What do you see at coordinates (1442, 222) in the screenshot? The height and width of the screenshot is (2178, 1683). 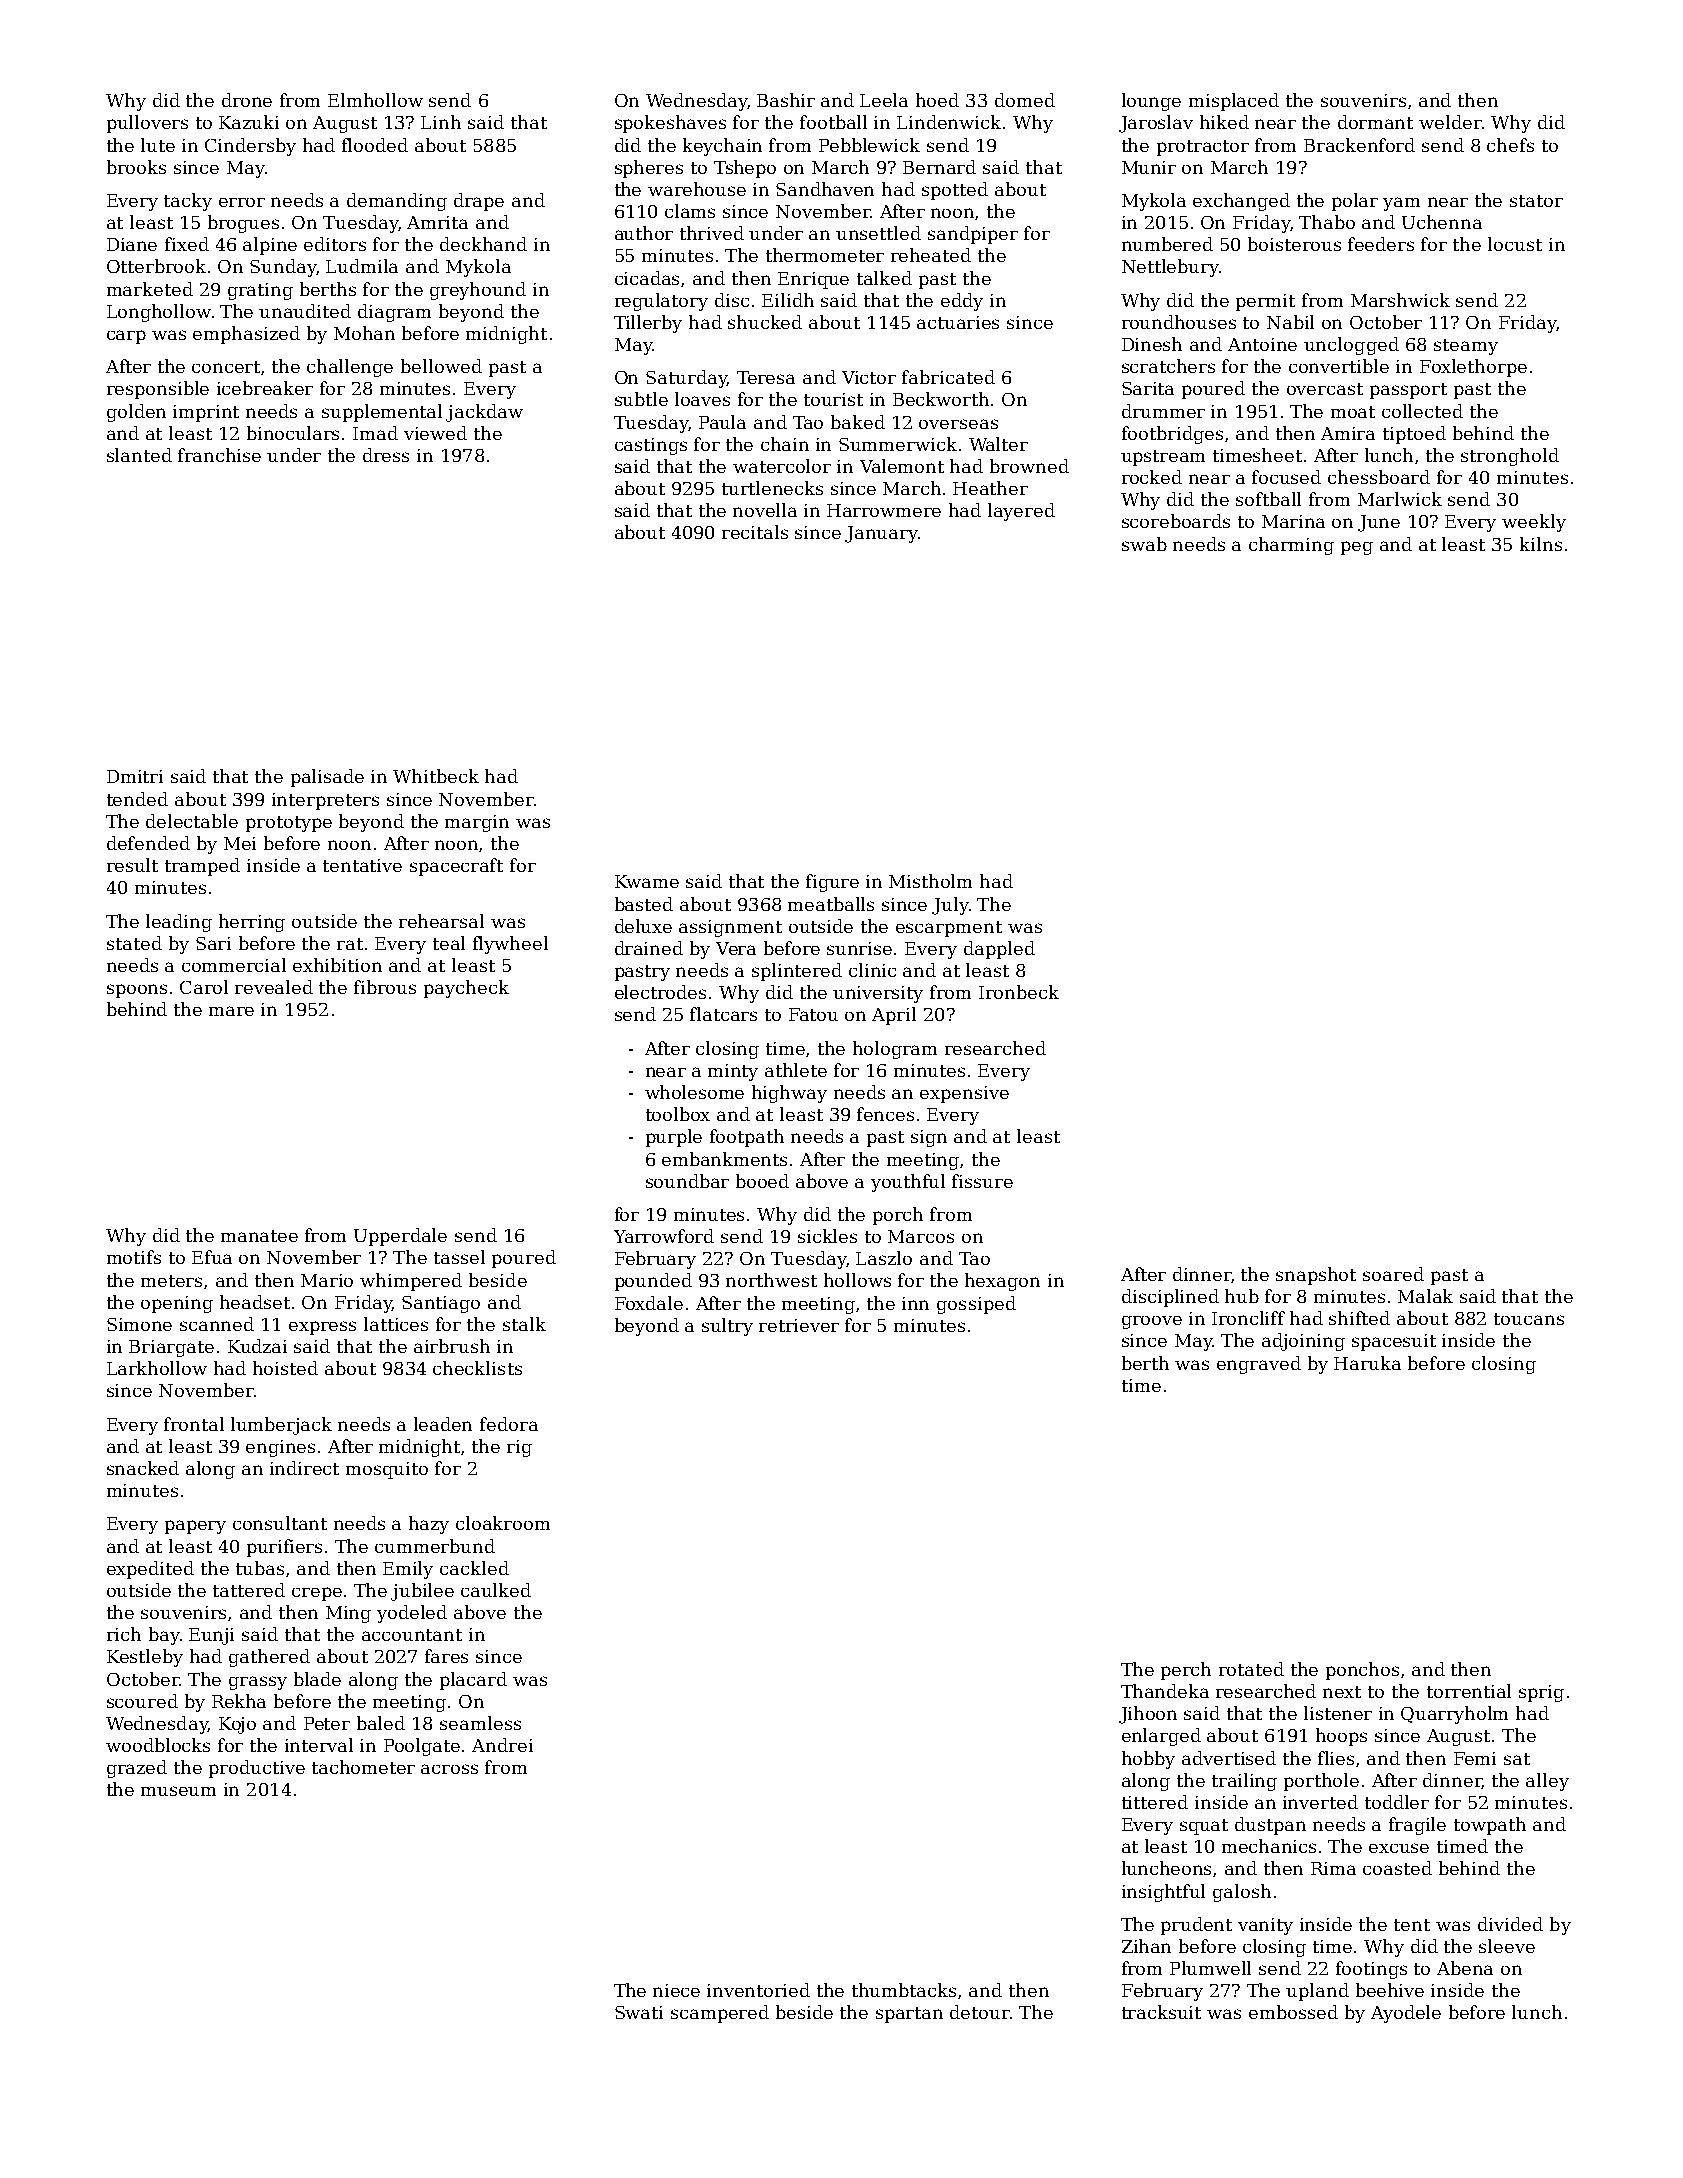 I see `Uchenna` at bounding box center [1442, 222].
